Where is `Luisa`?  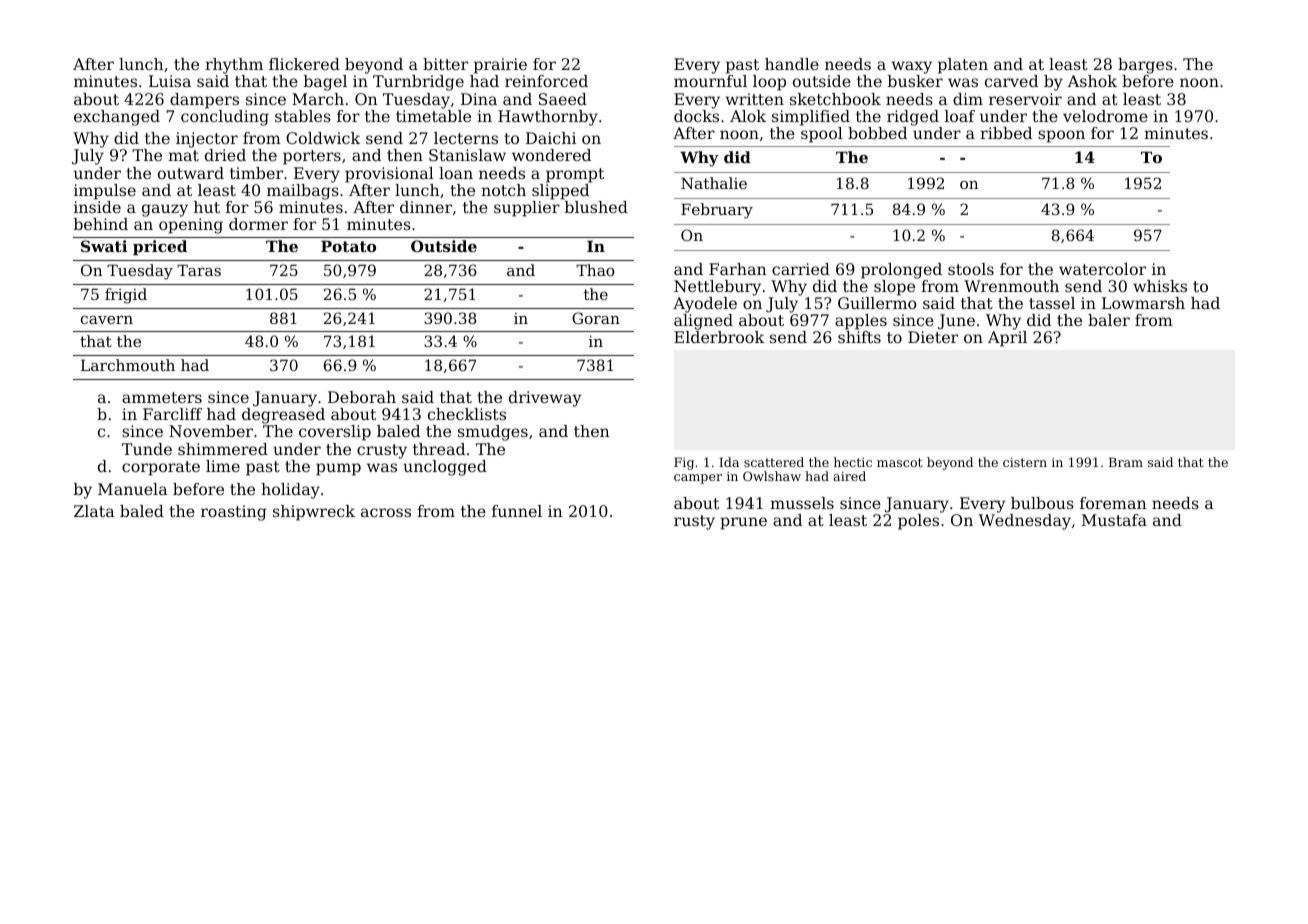
Luisa is located at coordinates (170, 81).
